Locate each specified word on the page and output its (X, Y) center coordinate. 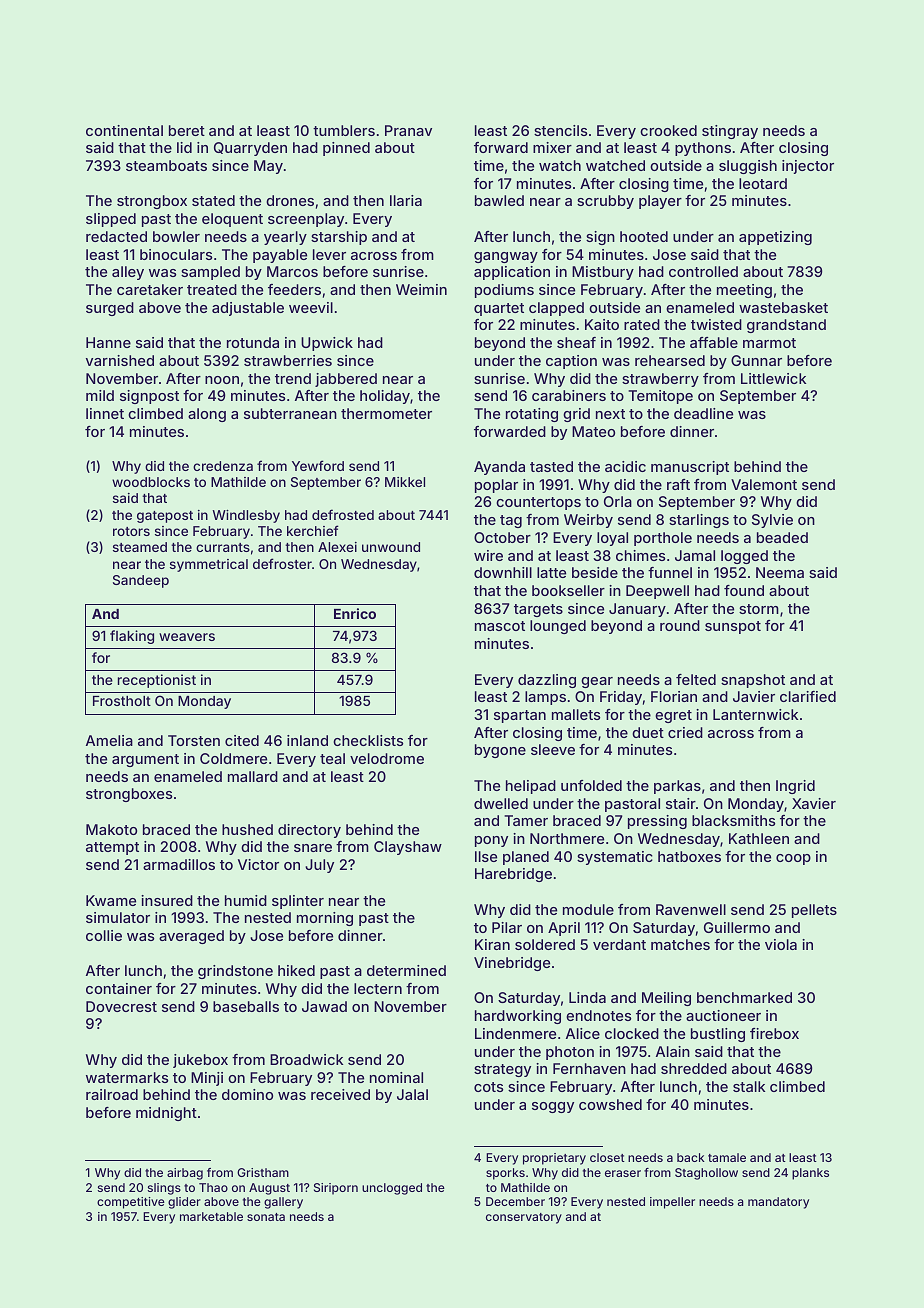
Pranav (408, 130)
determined (406, 970)
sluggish (748, 167)
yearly (285, 238)
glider (184, 1203)
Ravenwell (691, 909)
